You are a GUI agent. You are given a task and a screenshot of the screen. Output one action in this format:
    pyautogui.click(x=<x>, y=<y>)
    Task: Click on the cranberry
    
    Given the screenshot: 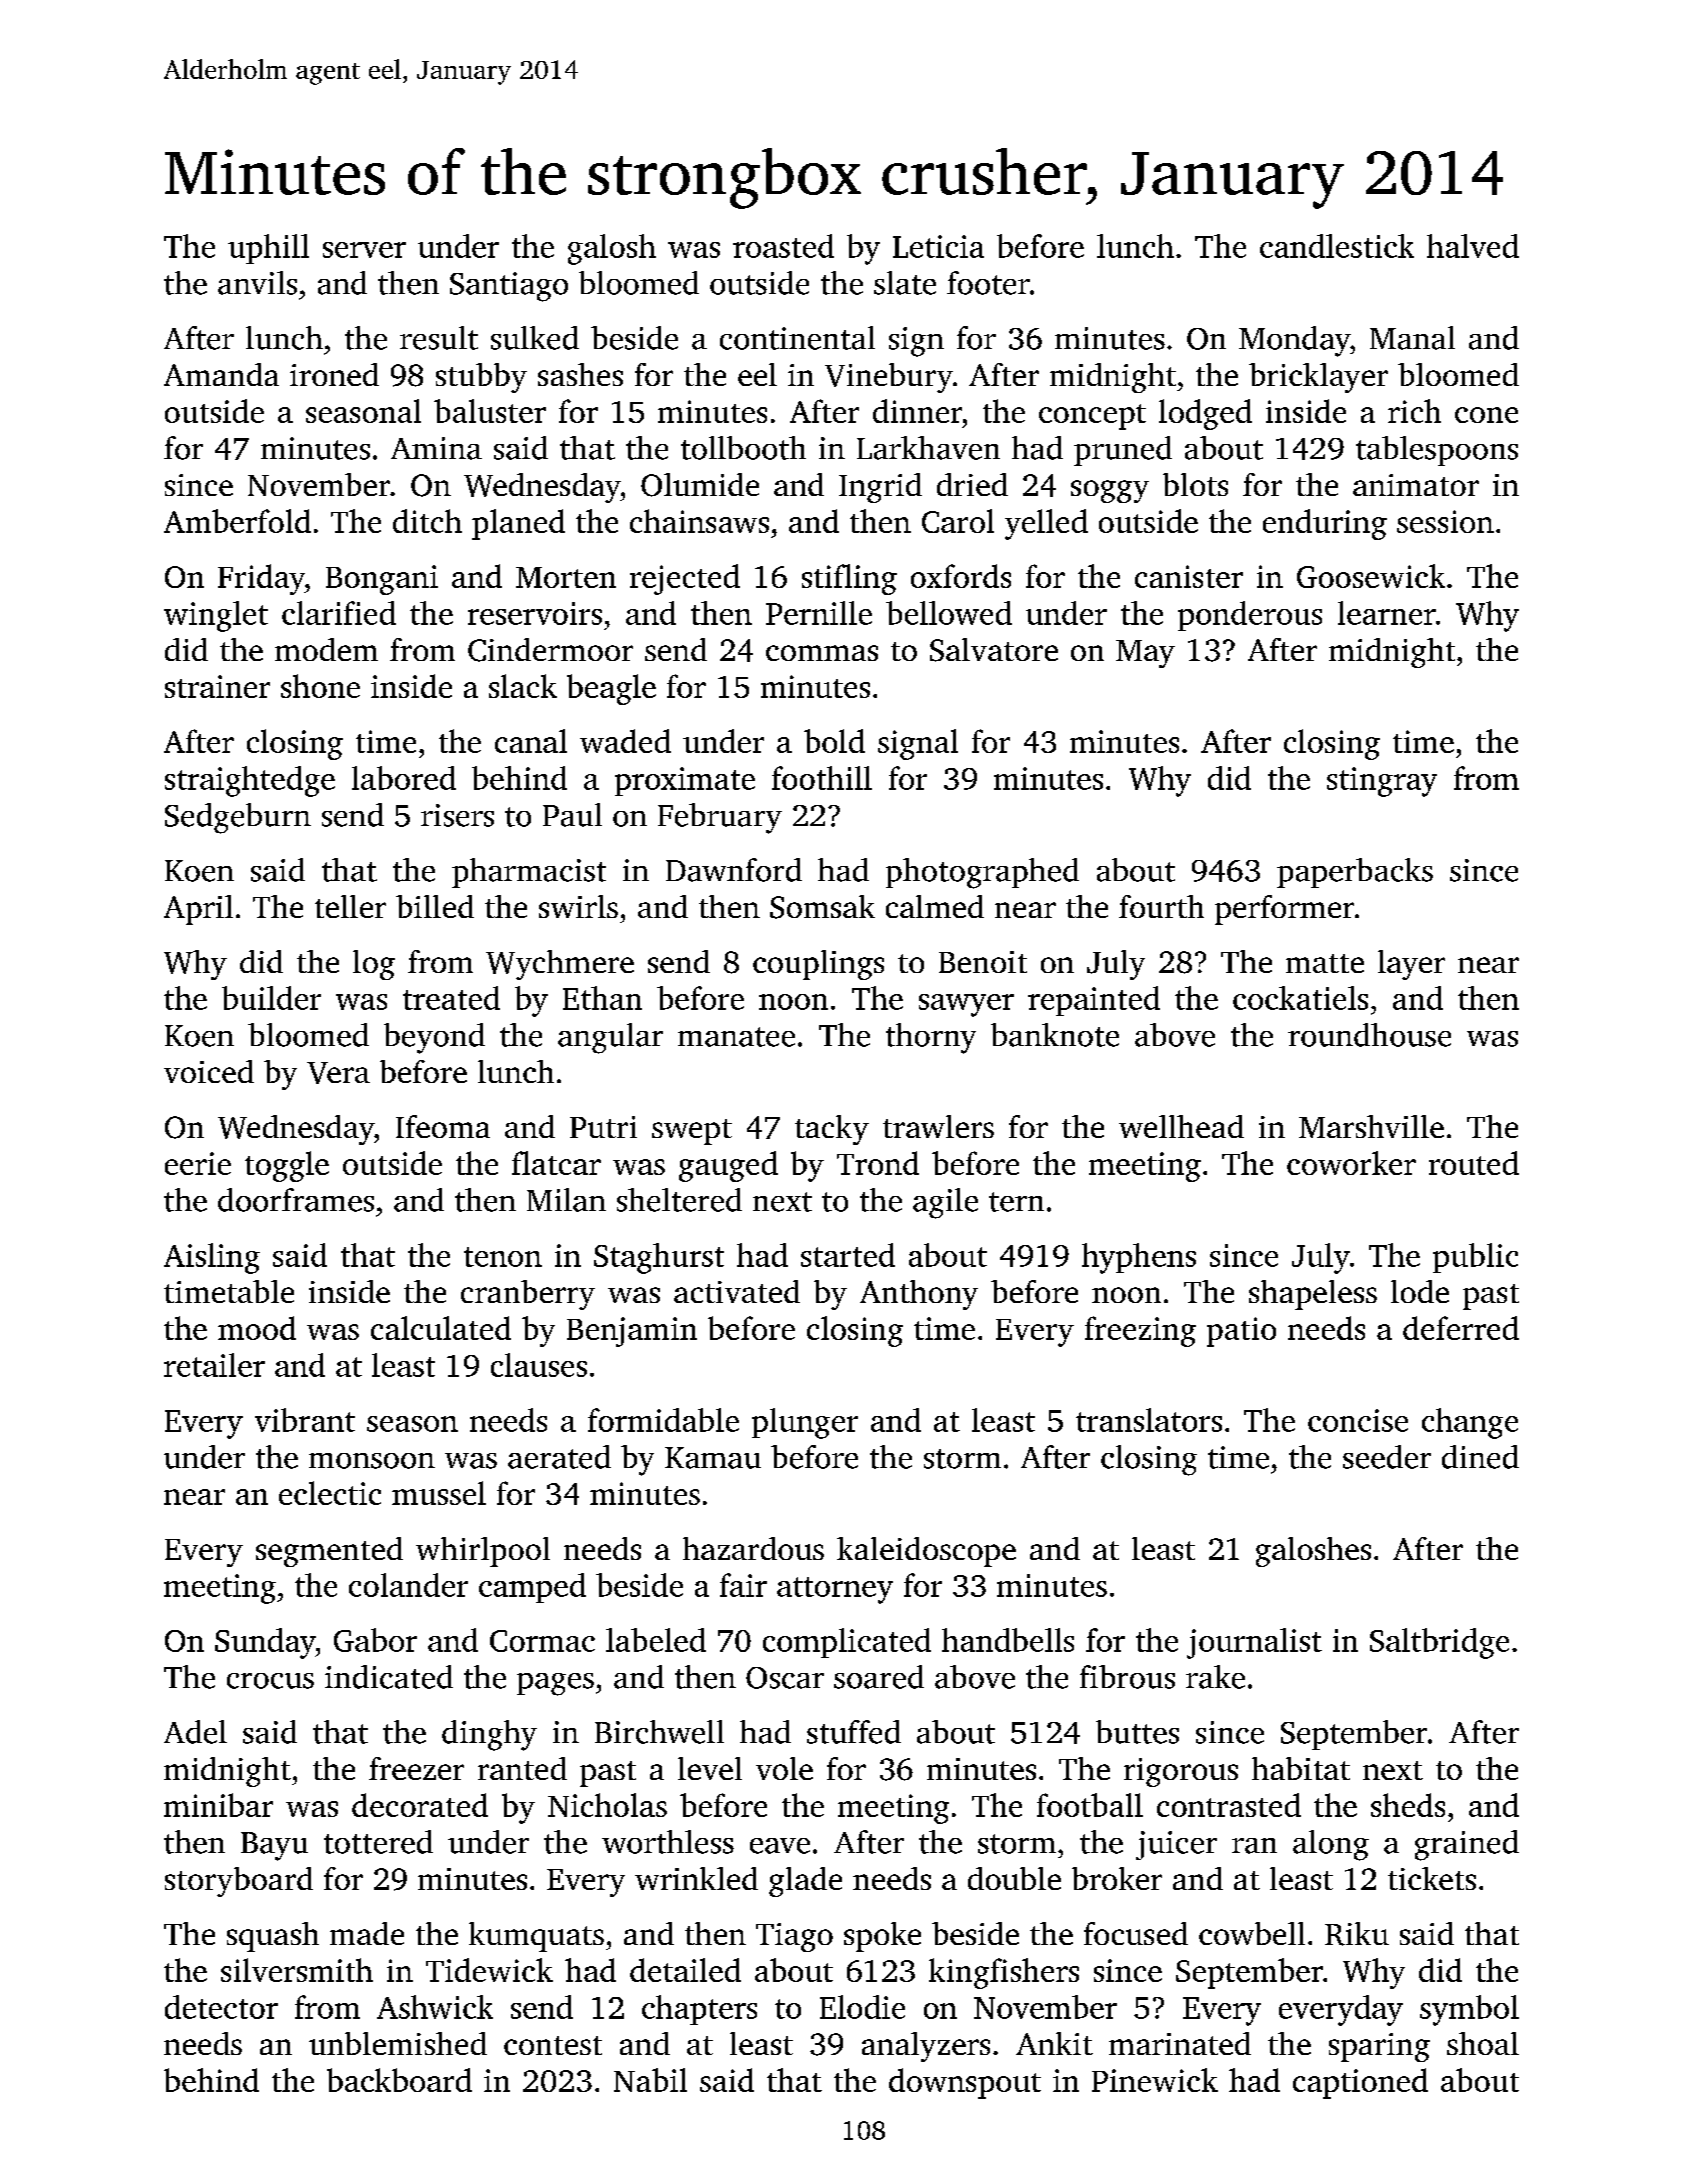 What is the action you would take?
    pyautogui.click(x=528, y=1295)
